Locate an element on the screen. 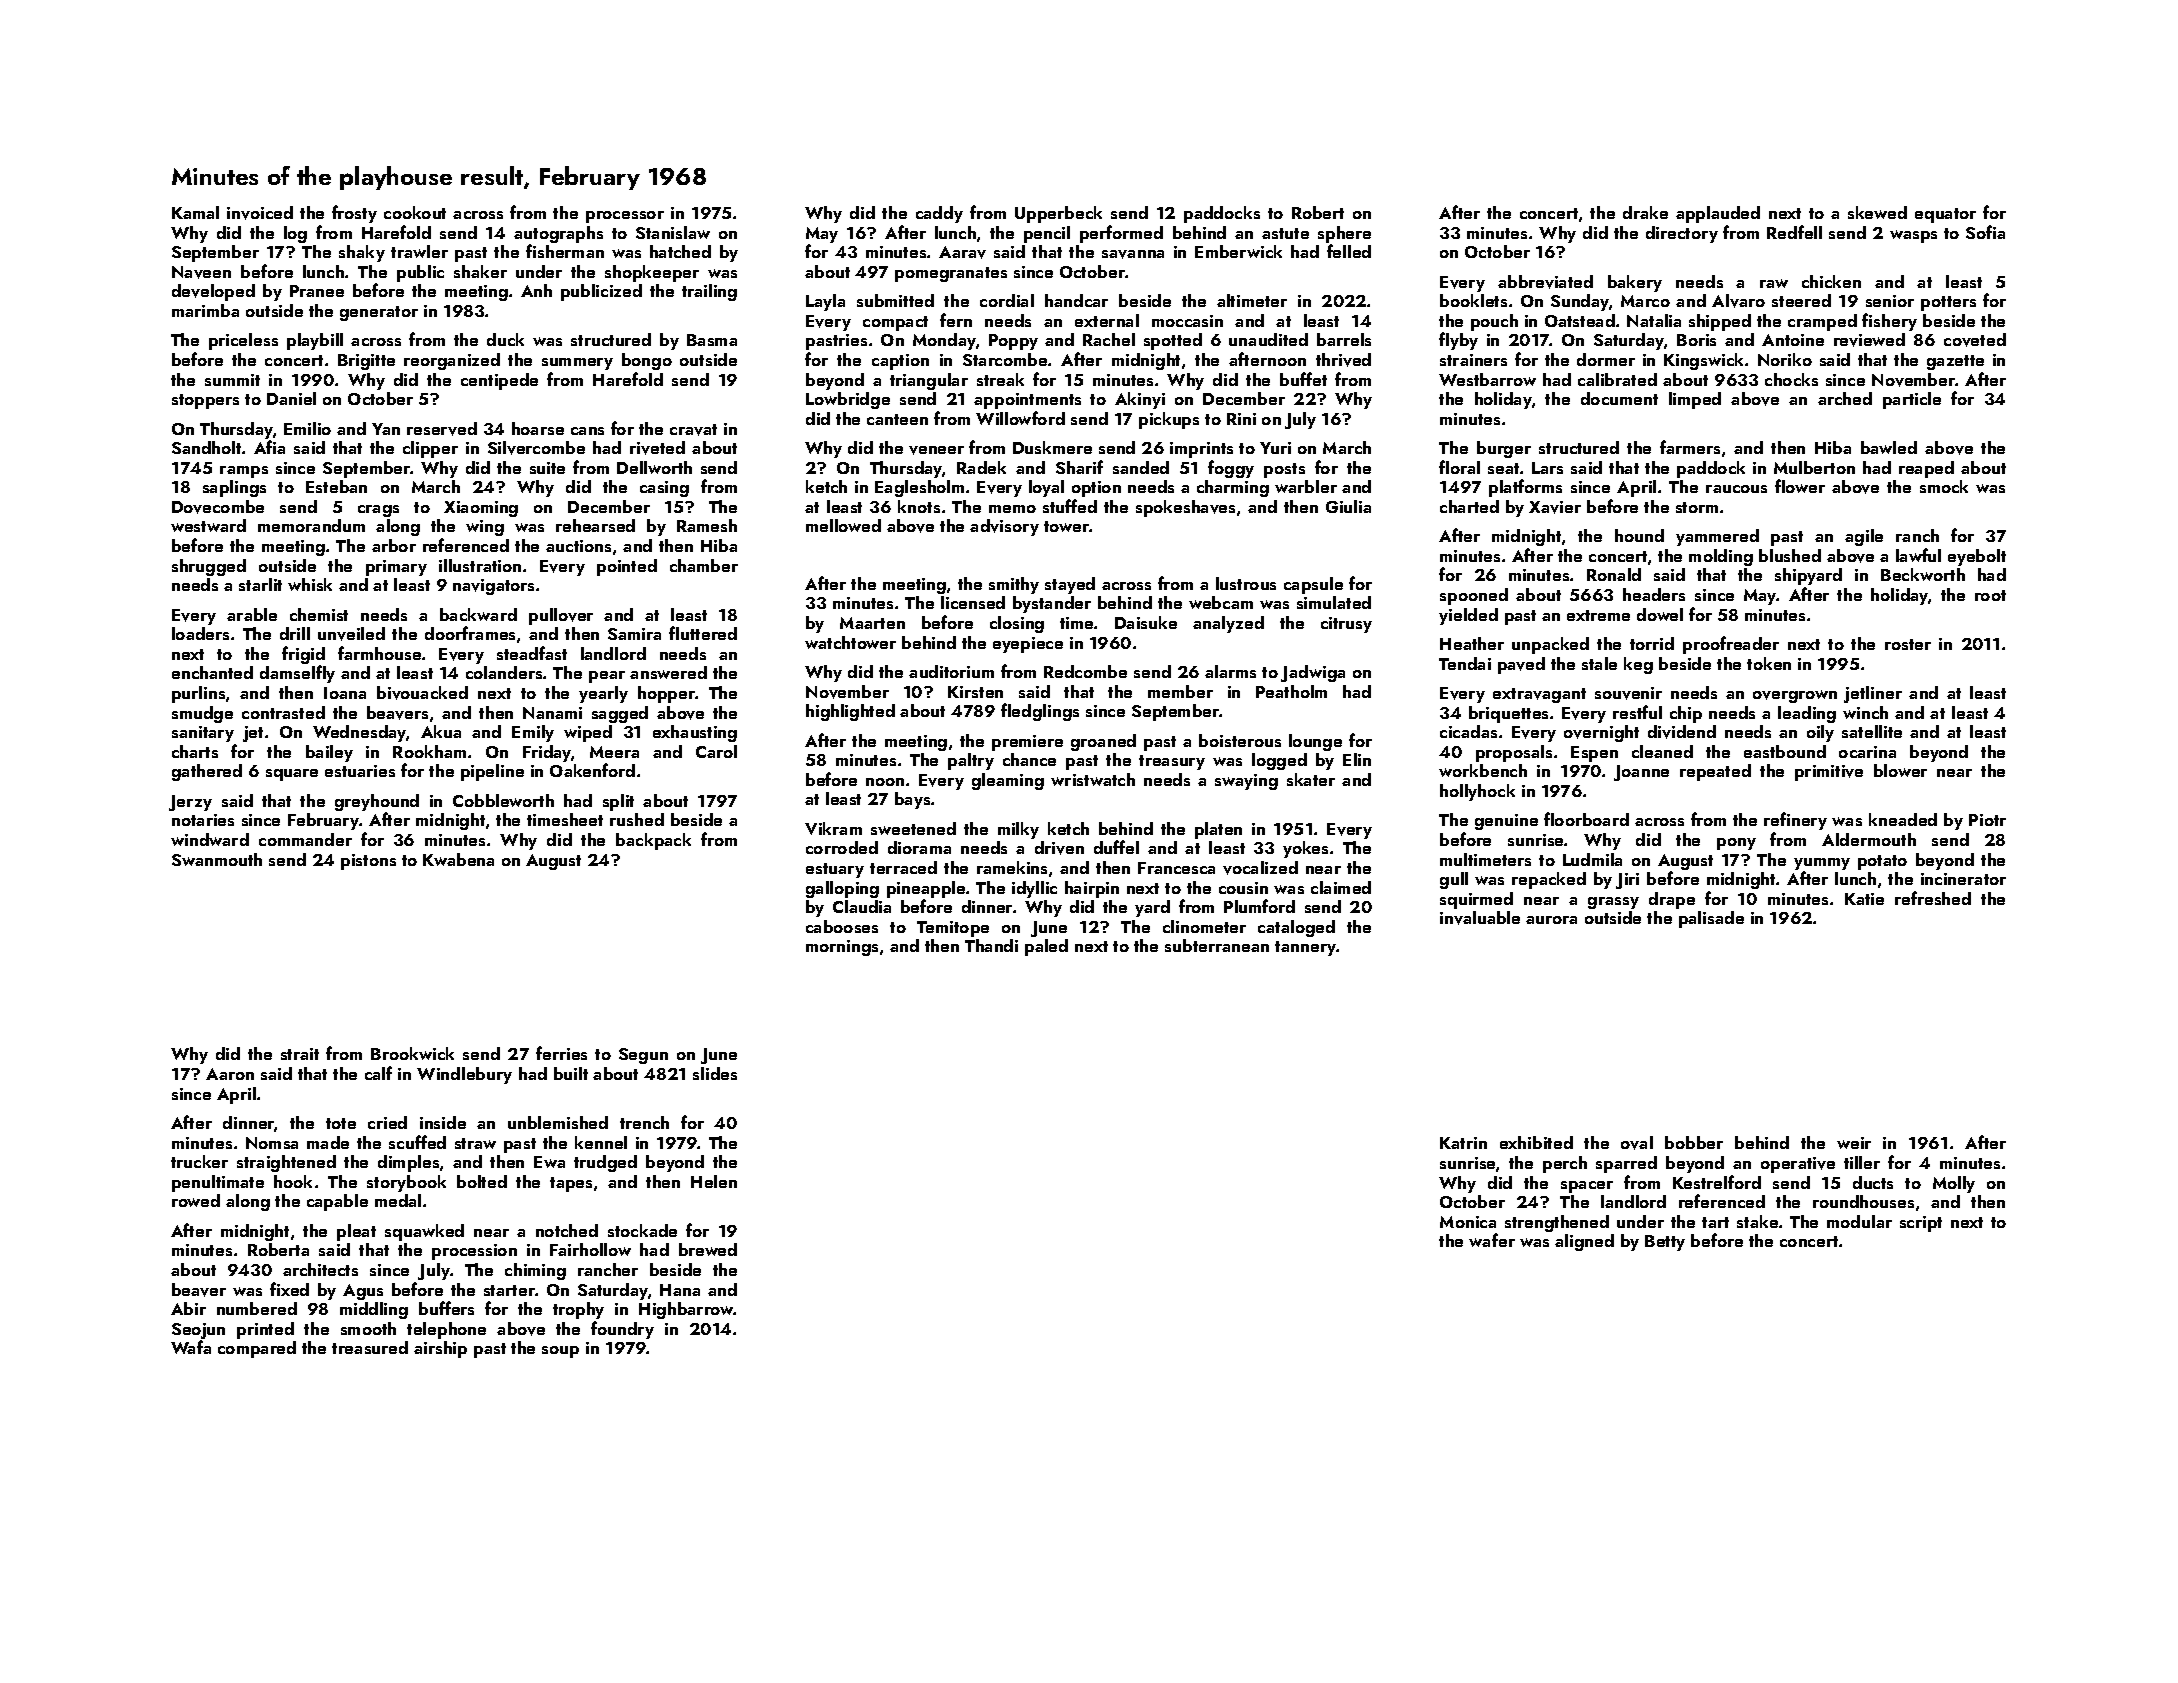 The image size is (2178, 1683). Katrin is located at coordinates (1463, 1143).
